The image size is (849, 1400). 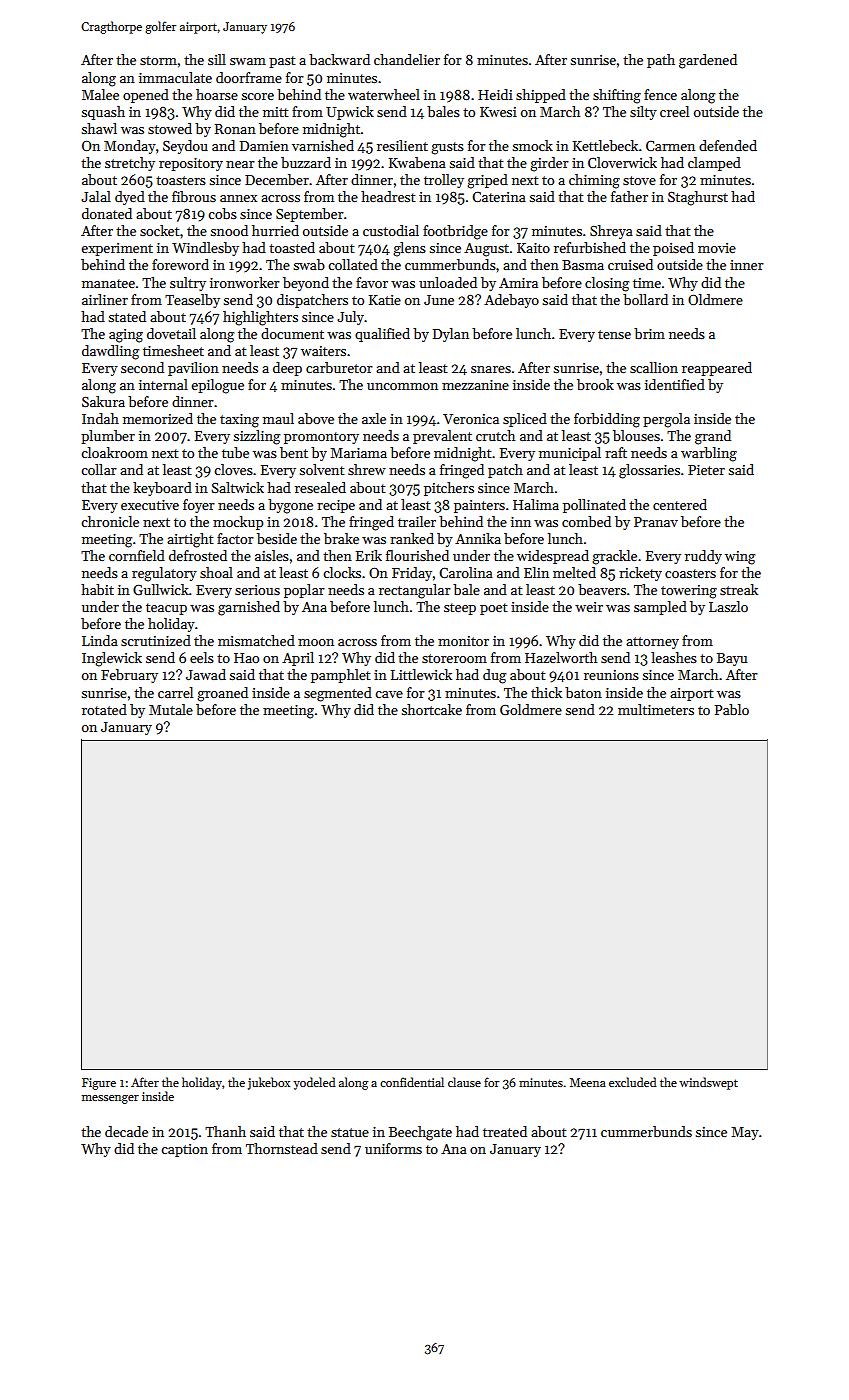 I want to click on Mutale, so click(x=171, y=709).
